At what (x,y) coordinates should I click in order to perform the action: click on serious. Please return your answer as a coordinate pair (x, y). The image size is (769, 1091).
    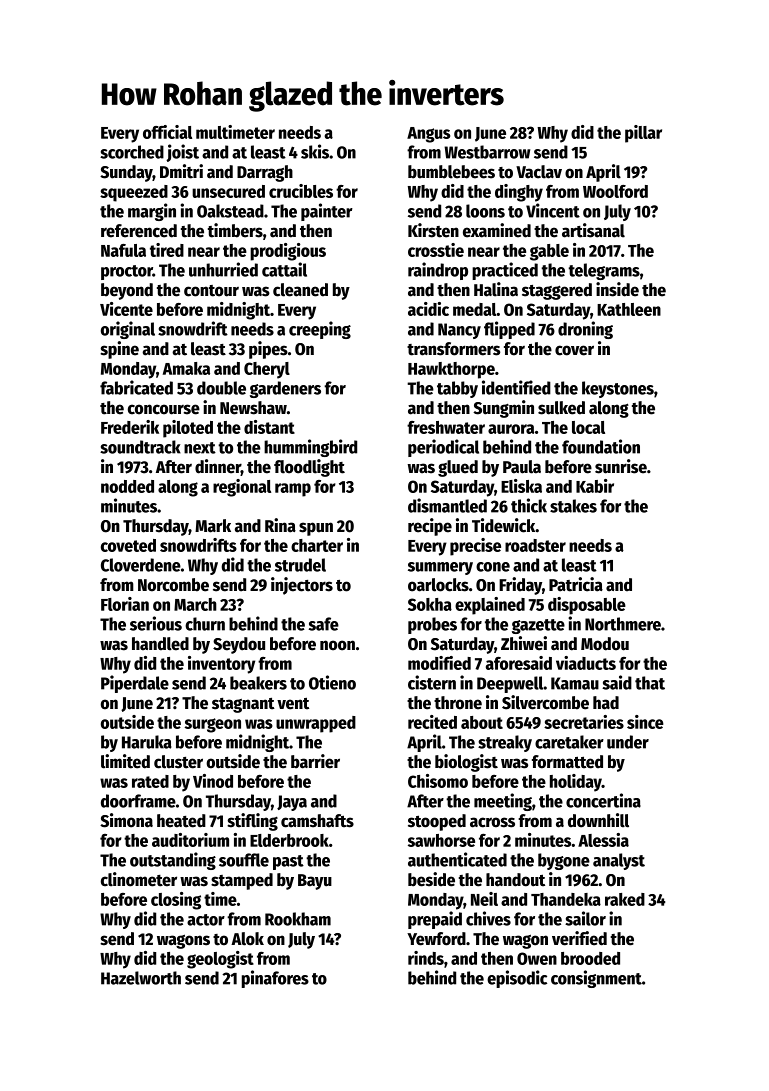
    Looking at the image, I should click on (156, 623).
